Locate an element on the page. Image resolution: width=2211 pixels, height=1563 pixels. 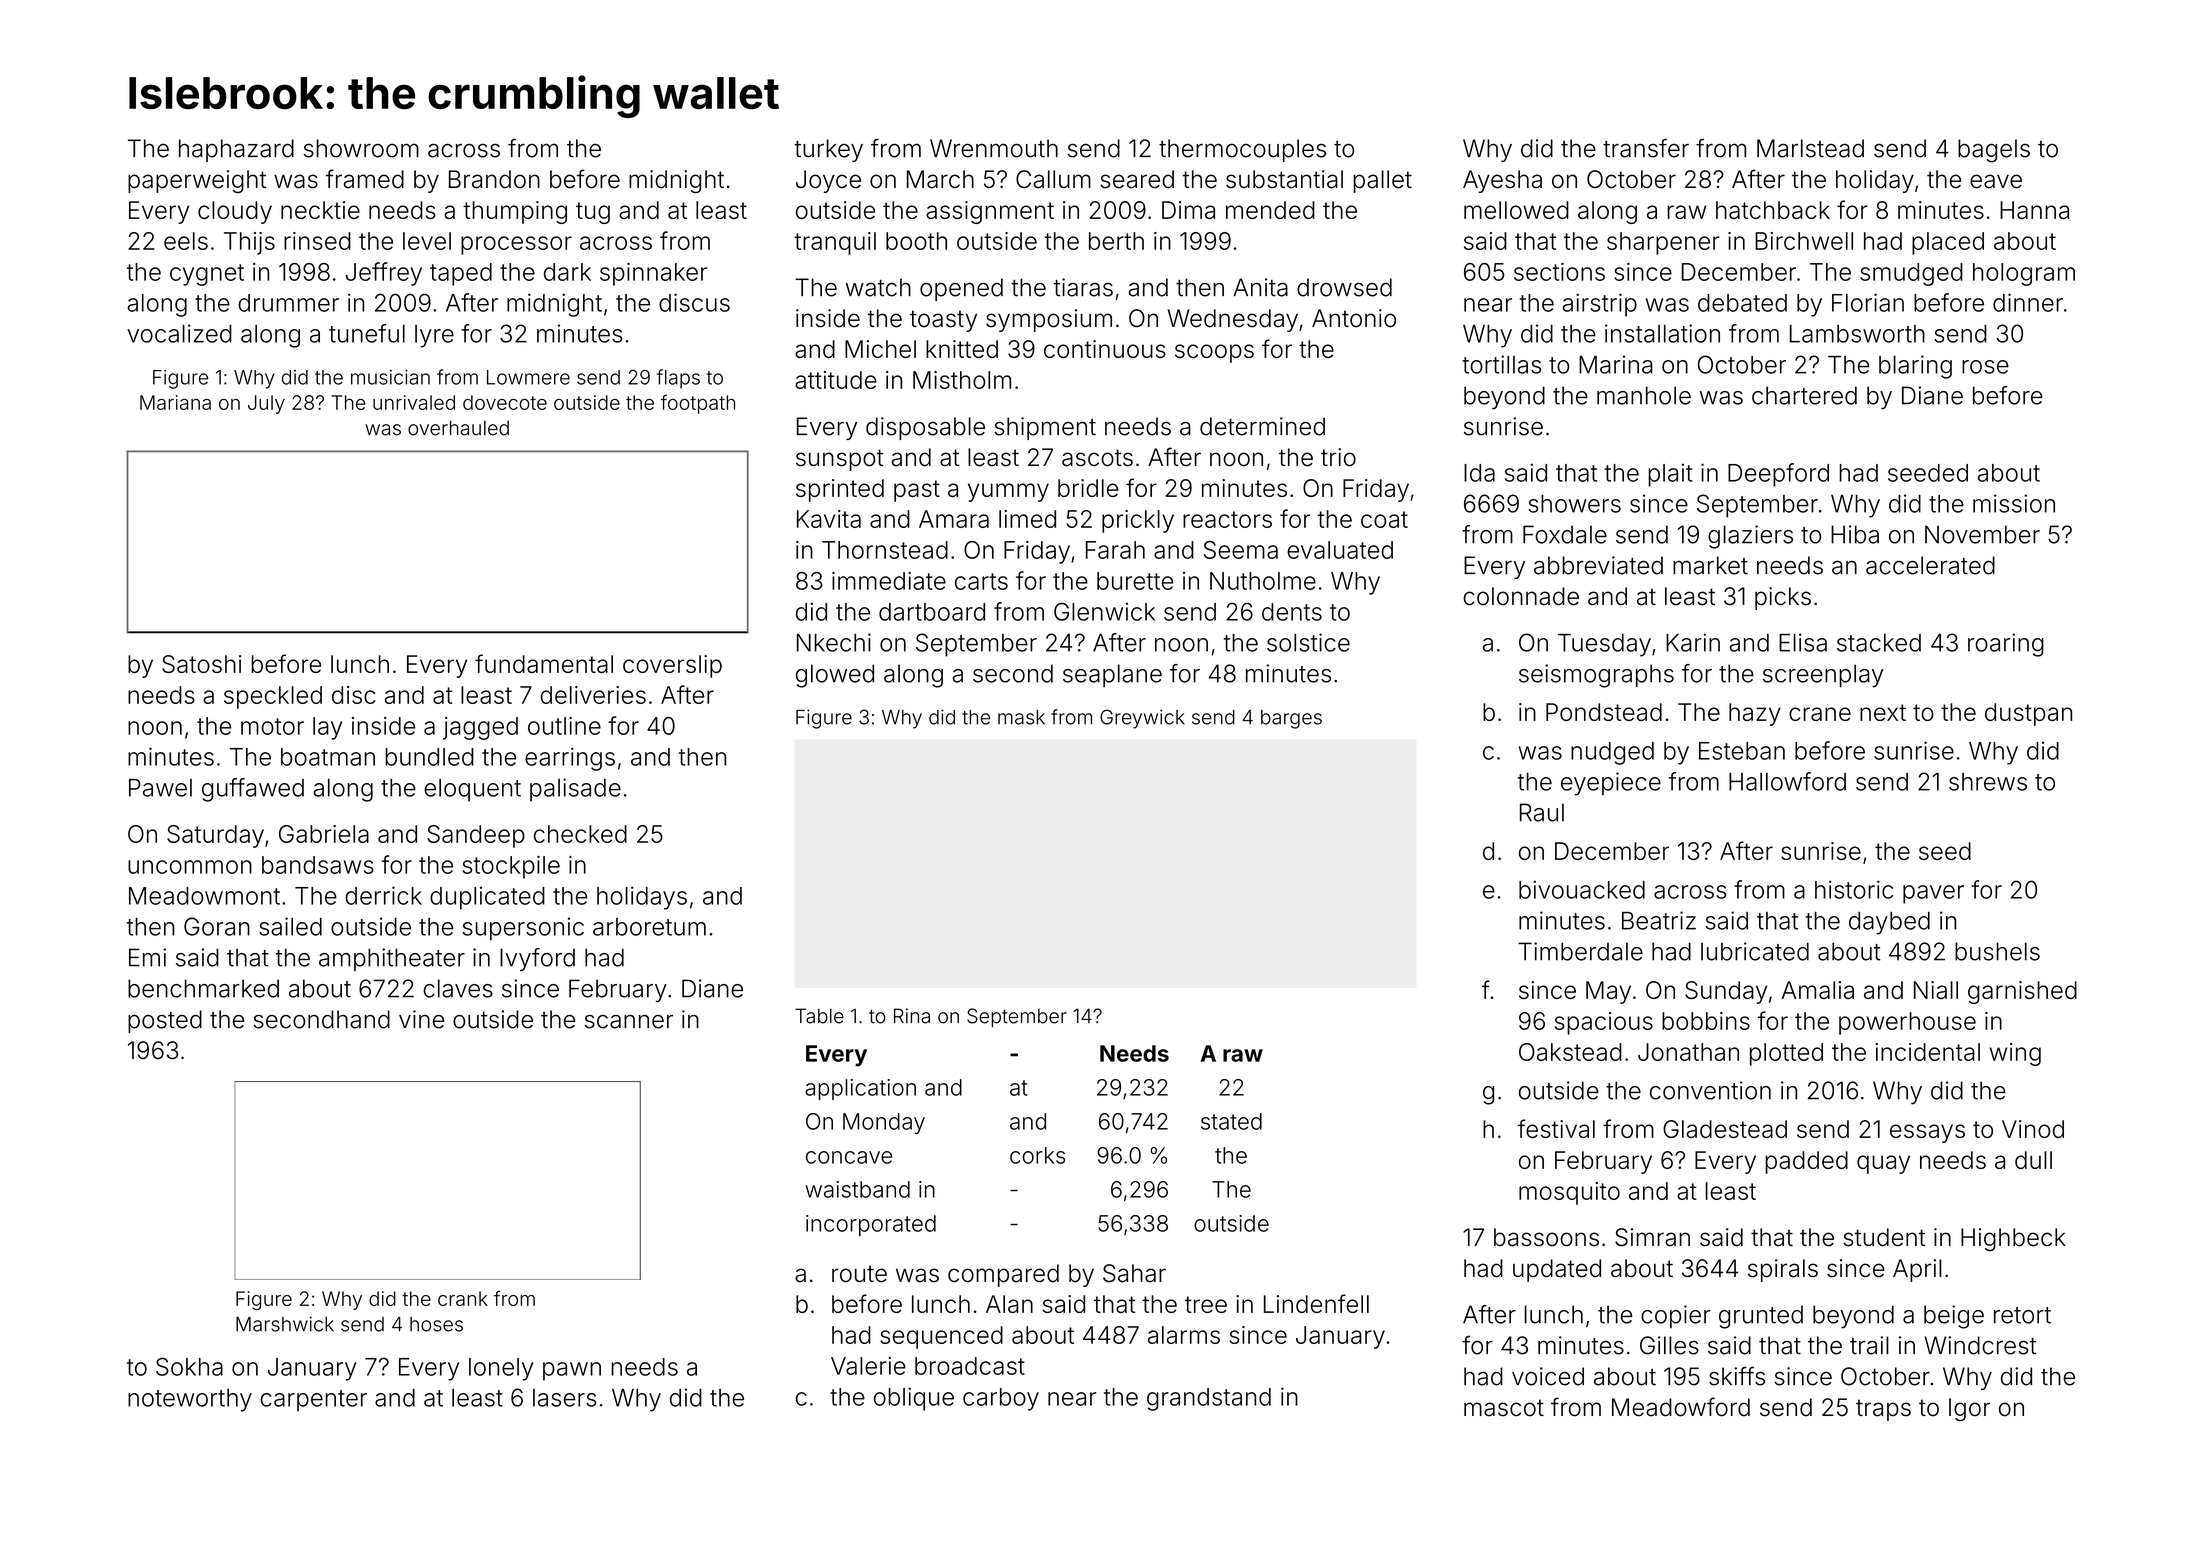
booth is located at coordinates (916, 241).
